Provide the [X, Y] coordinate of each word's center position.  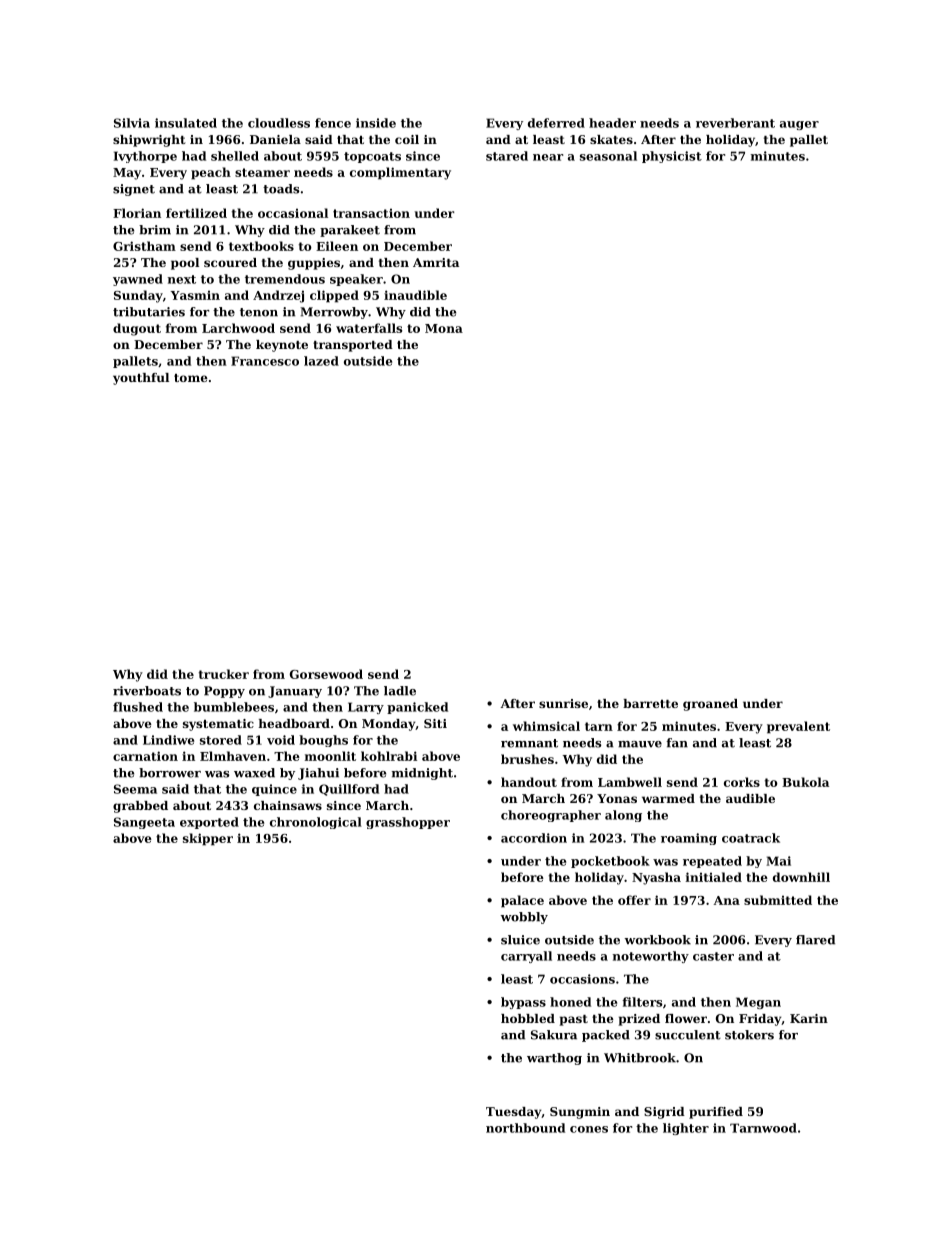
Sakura [554, 1035]
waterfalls [369, 328]
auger [799, 125]
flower [686, 1018]
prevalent [798, 727]
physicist [672, 157]
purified [716, 1113]
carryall [526, 957]
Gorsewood [326, 674]
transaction [371, 213]
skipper [208, 839]
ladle [400, 691]
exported [209, 823]
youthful [141, 379]
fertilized [196, 213]
